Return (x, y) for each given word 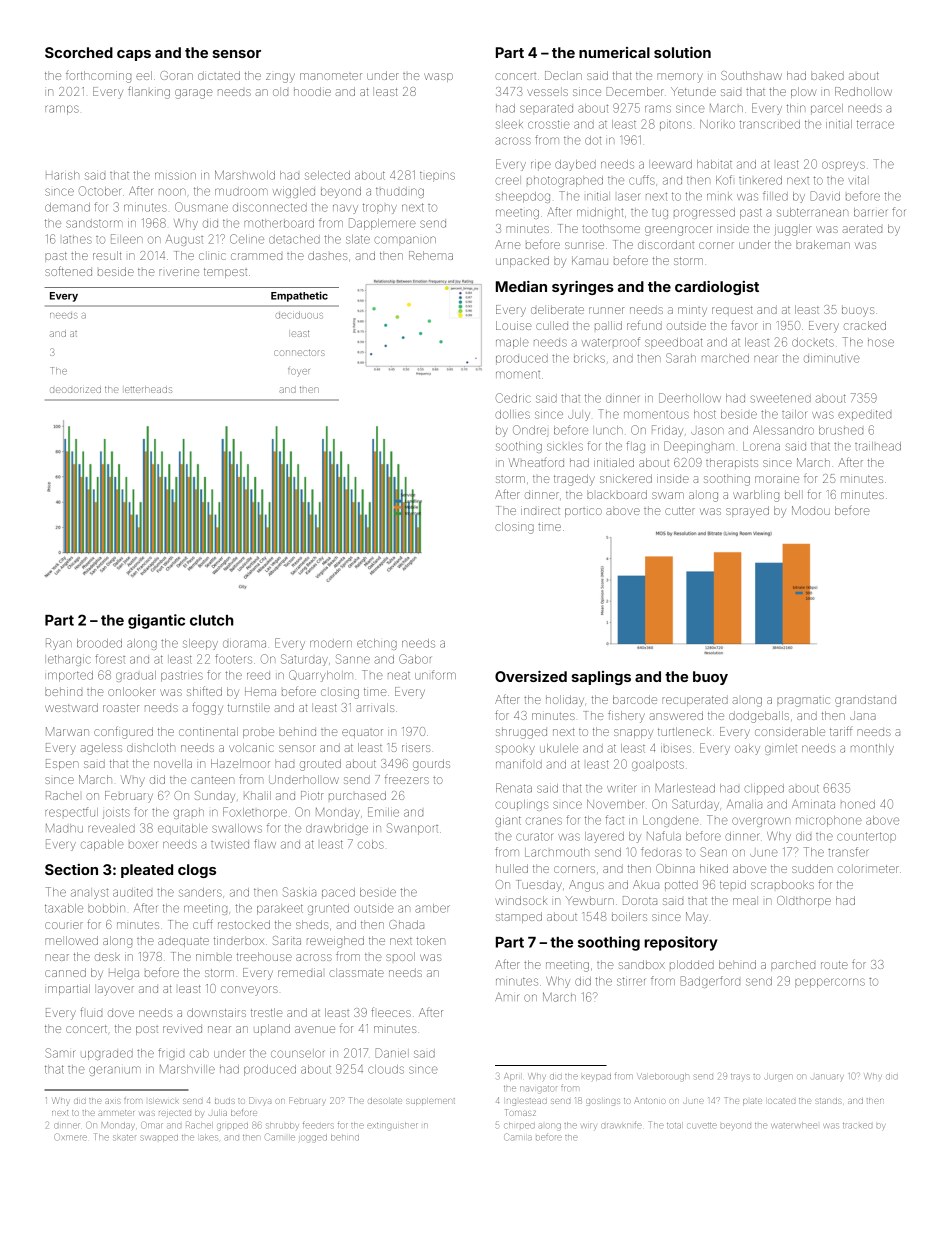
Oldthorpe (804, 901)
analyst (89, 894)
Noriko (717, 124)
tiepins (437, 176)
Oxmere (71, 1137)
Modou (811, 510)
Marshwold (245, 175)
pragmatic (803, 702)
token (430, 940)
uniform (435, 675)
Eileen (126, 239)
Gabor (415, 659)
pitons (676, 126)
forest (110, 659)
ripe (541, 166)
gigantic (156, 621)
